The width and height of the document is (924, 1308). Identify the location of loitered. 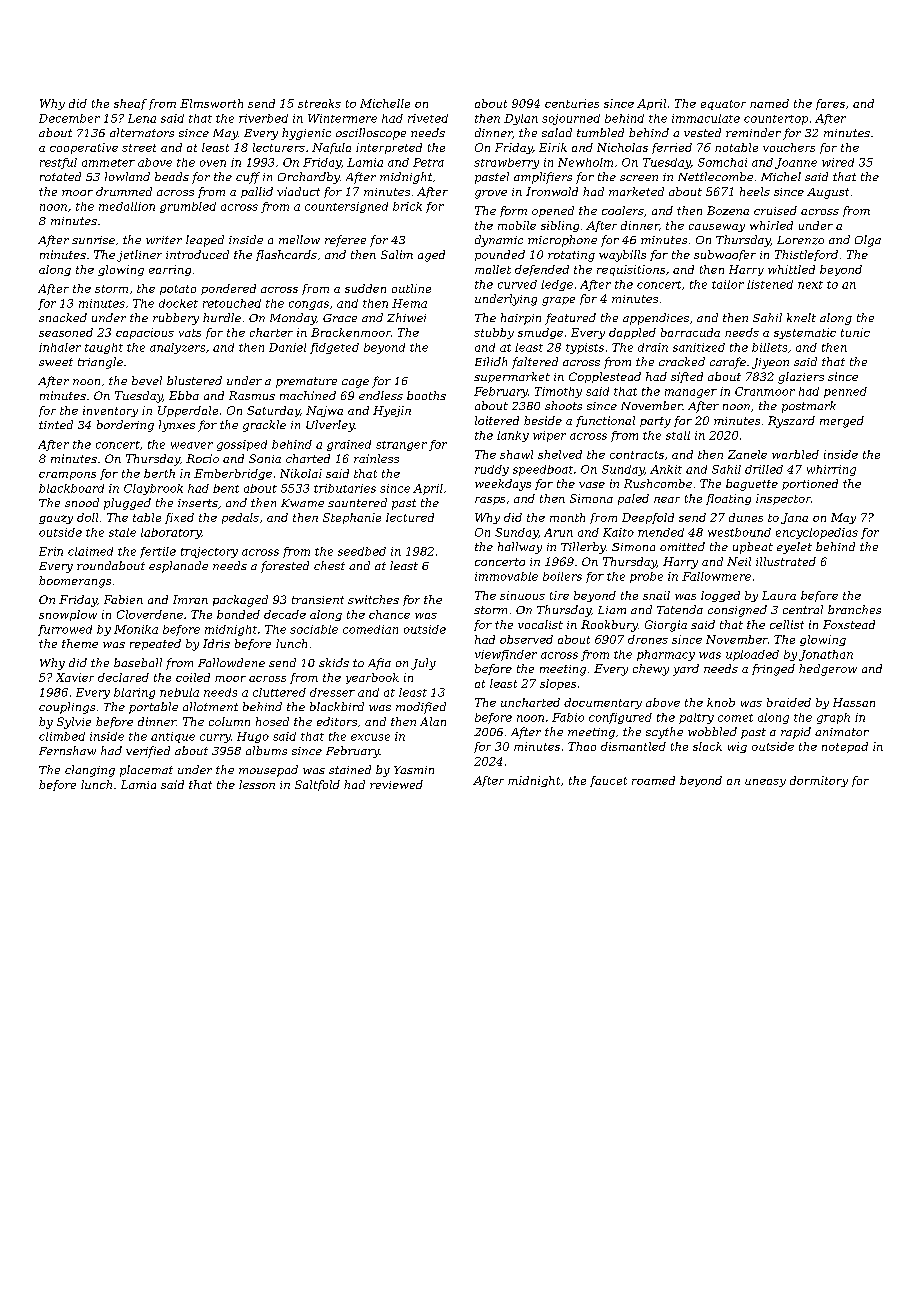
(497, 420).
